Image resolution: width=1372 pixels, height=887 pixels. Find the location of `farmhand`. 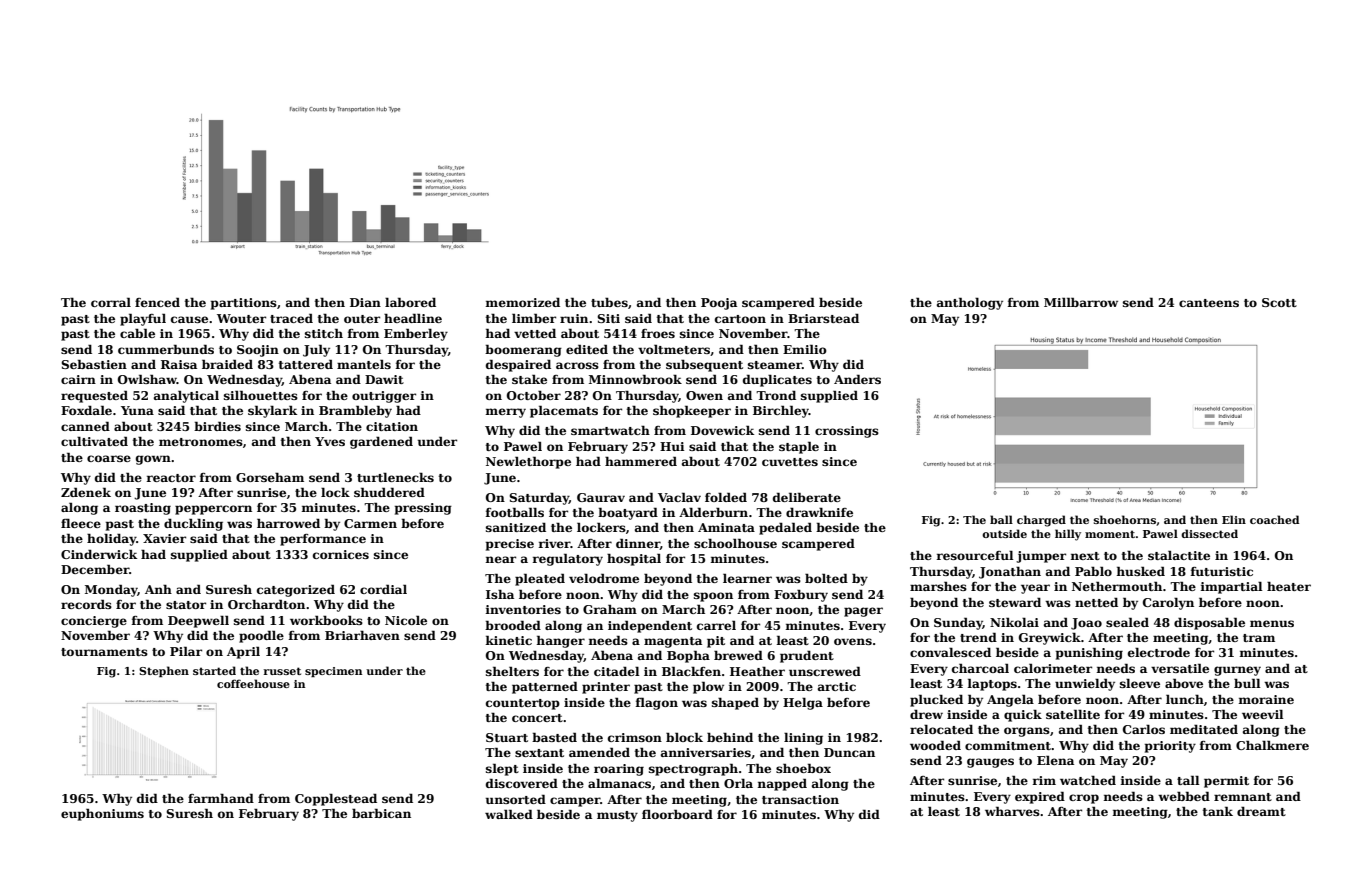

farmhand is located at coordinates (221, 798).
